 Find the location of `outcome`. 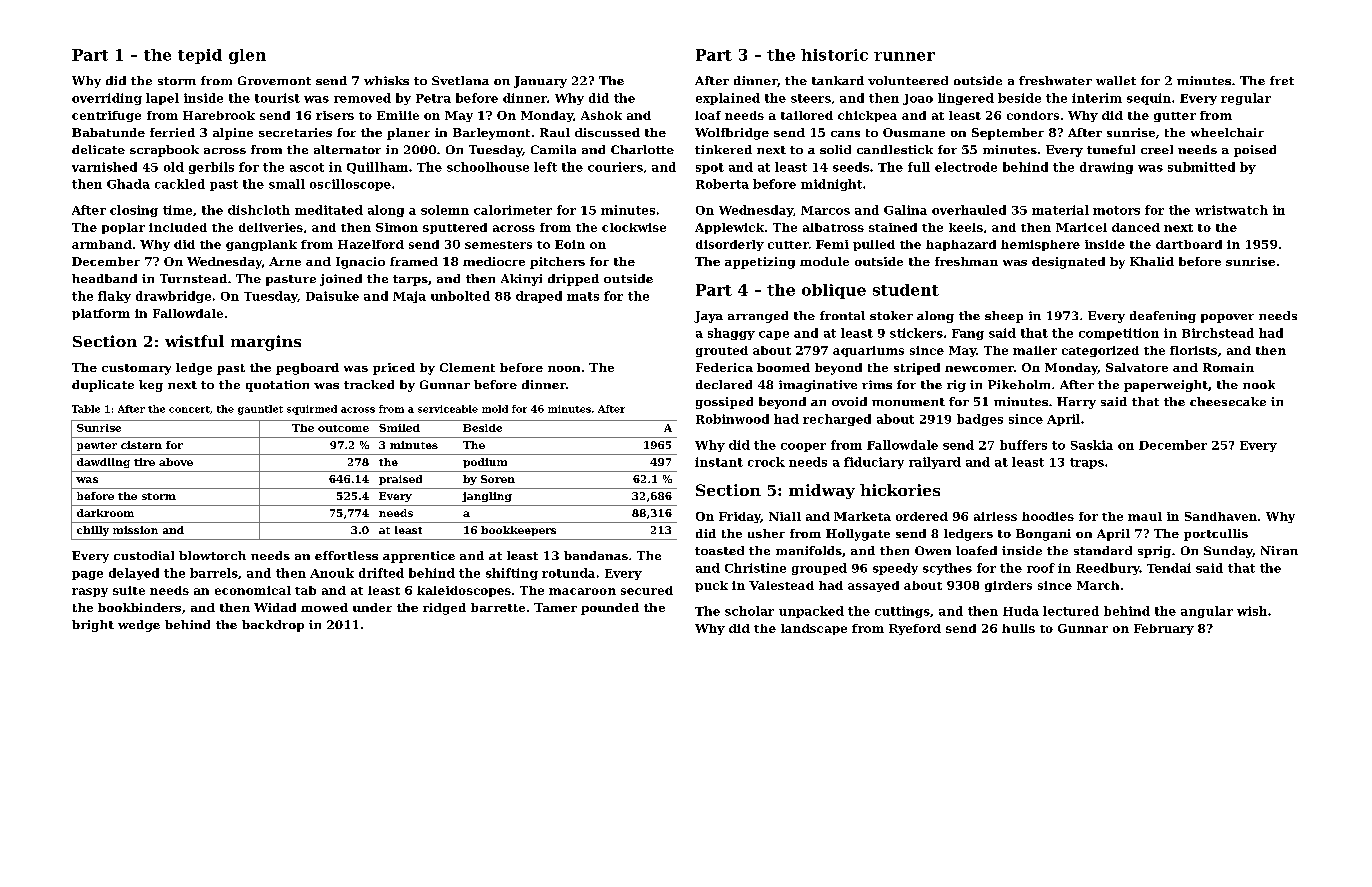

outcome is located at coordinates (343, 428).
